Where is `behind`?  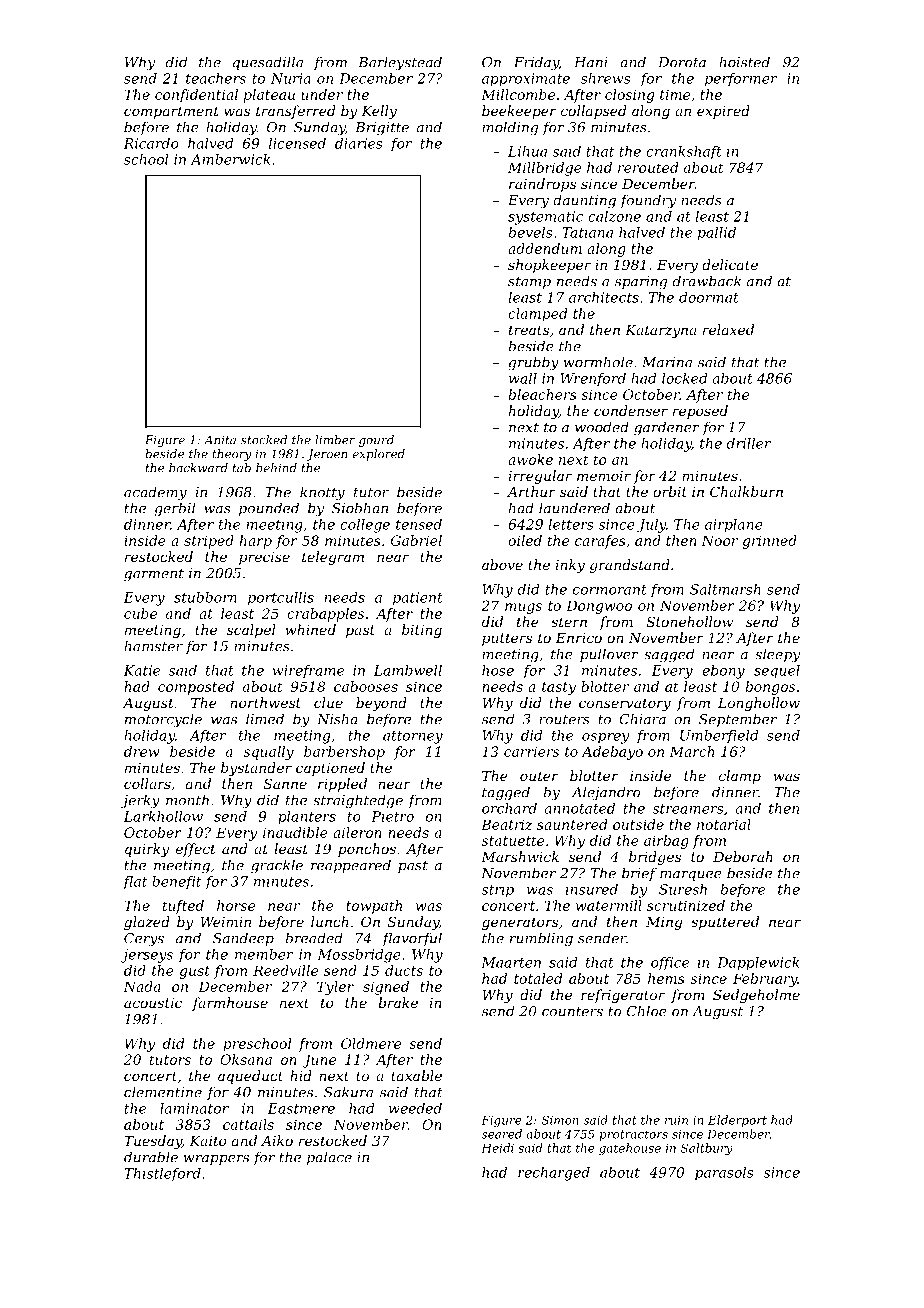 behind is located at coordinates (276, 468).
